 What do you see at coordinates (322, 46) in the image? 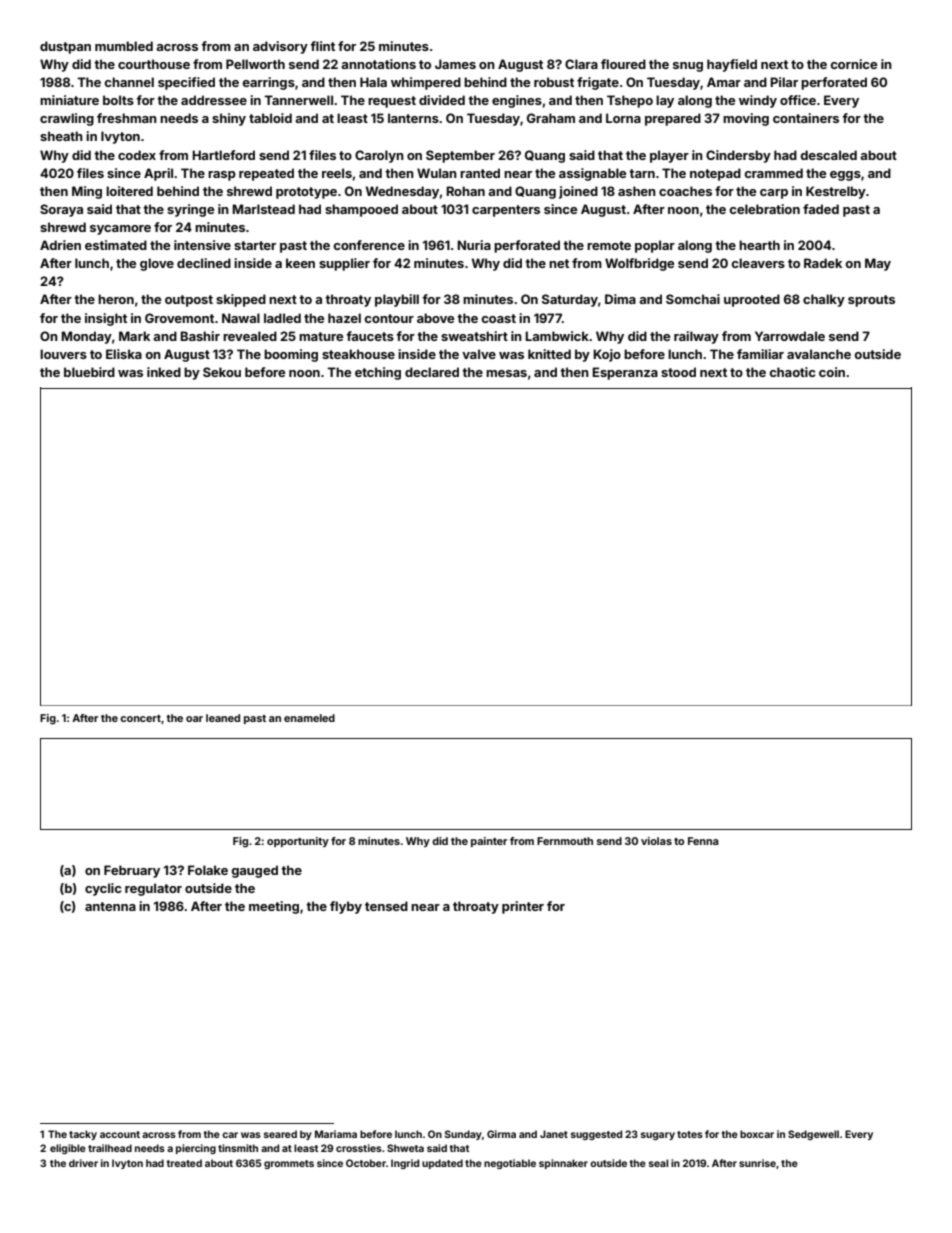
I see `flint` at bounding box center [322, 46].
